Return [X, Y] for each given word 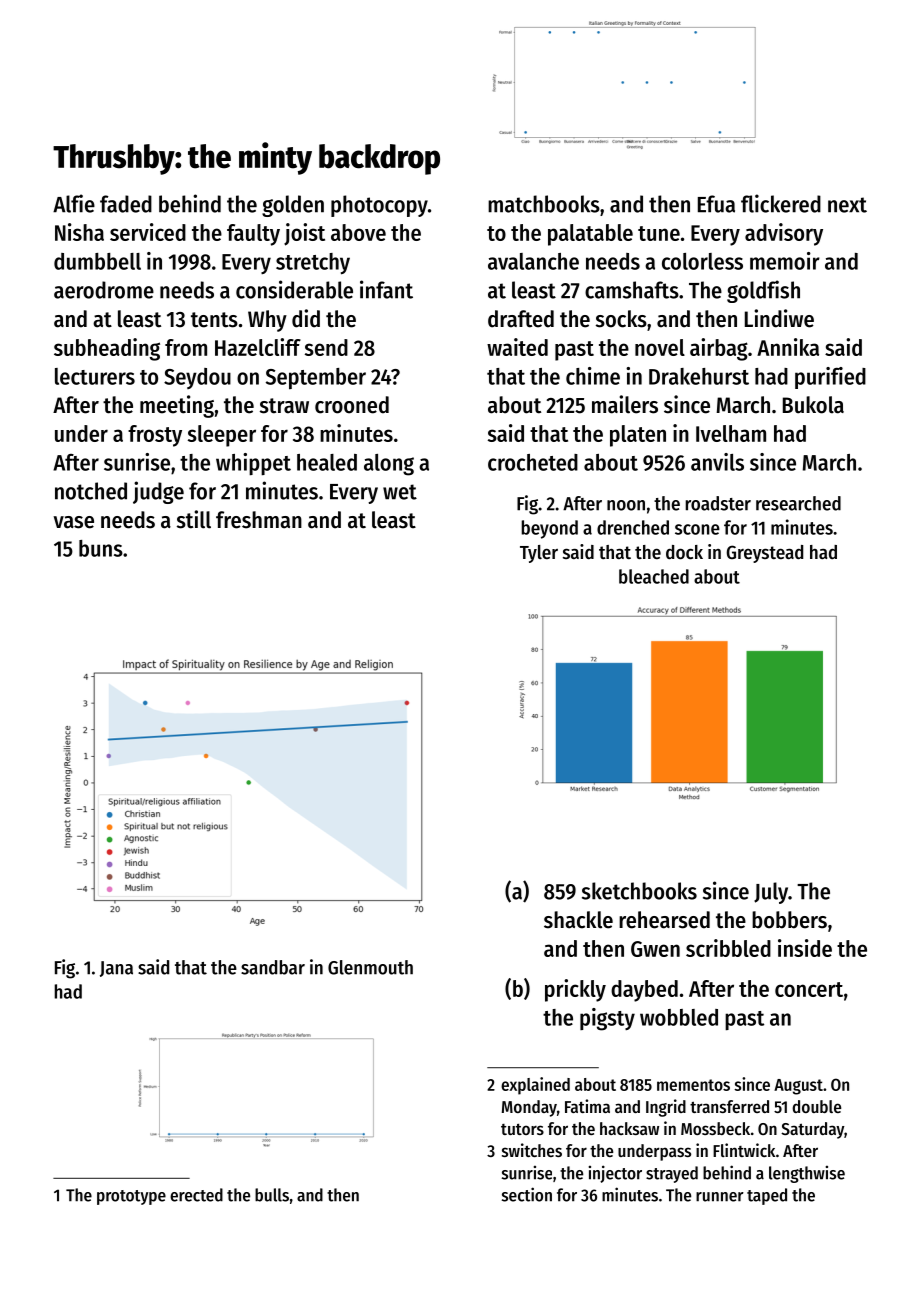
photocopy [379, 206]
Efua [716, 204]
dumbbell [97, 261]
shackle [578, 920]
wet [400, 492]
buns [101, 548]
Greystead [765, 554]
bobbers [789, 920]
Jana [116, 969]
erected [196, 1195]
